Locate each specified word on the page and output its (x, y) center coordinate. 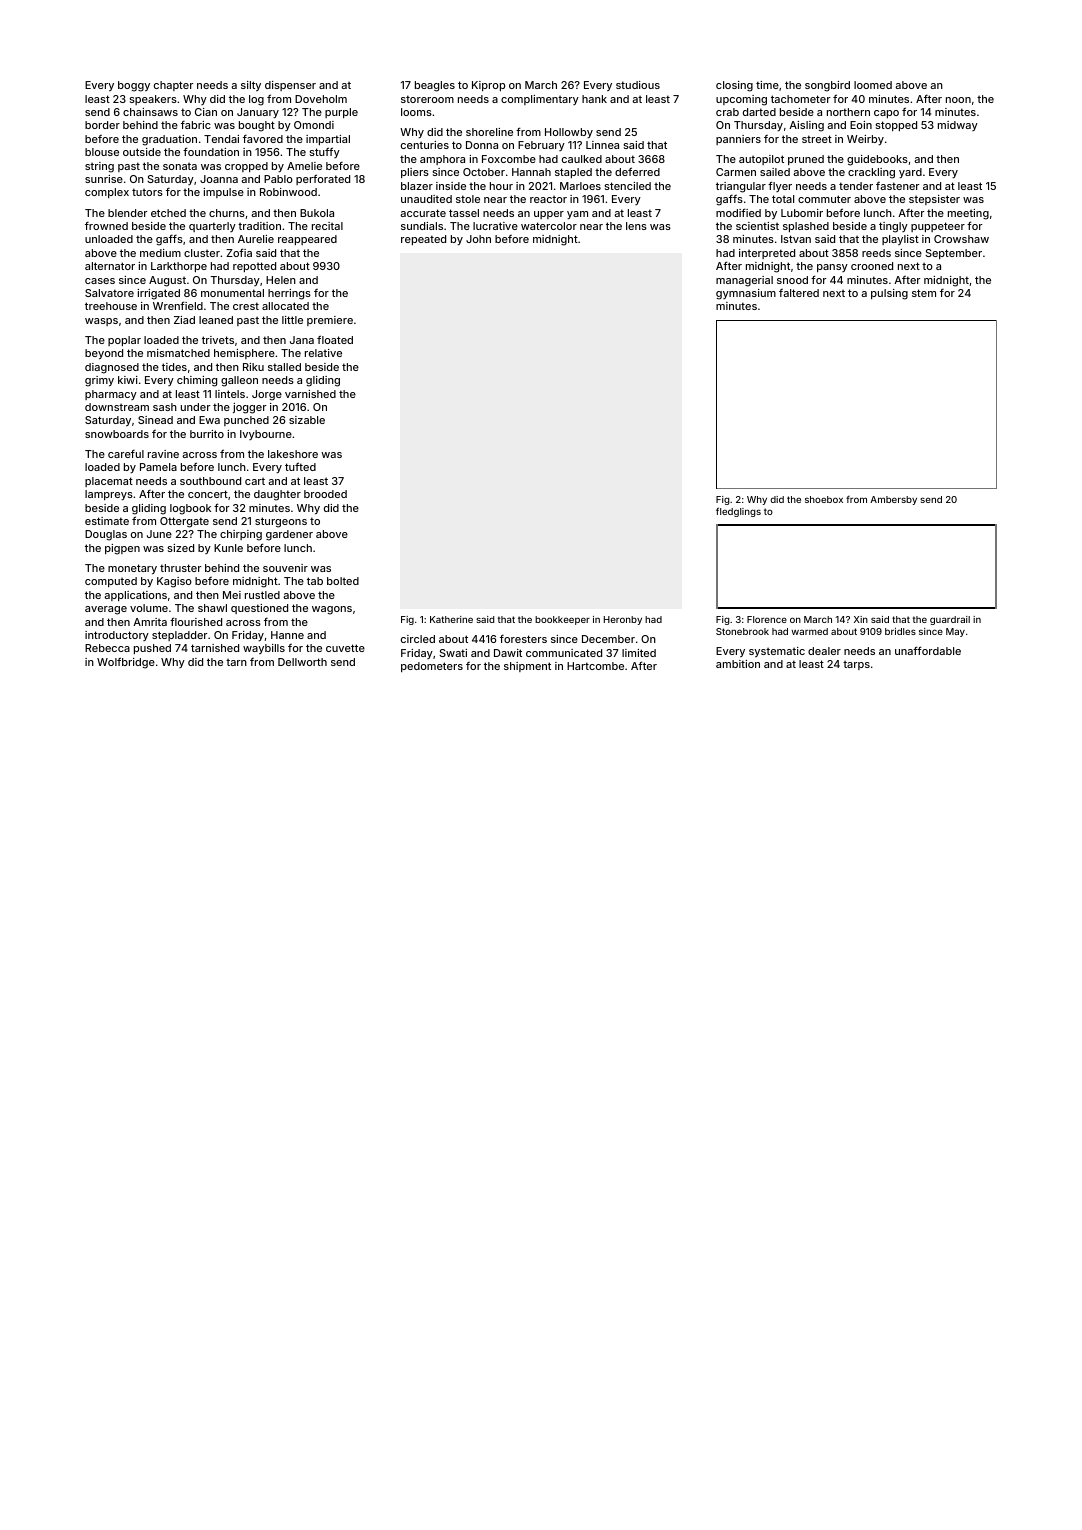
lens (636, 226)
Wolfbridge (126, 663)
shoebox (824, 499)
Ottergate (184, 522)
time (767, 85)
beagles (435, 86)
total (783, 199)
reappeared (307, 240)
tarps (856, 665)
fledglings (738, 512)
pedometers (432, 667)
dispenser (290, 86)
